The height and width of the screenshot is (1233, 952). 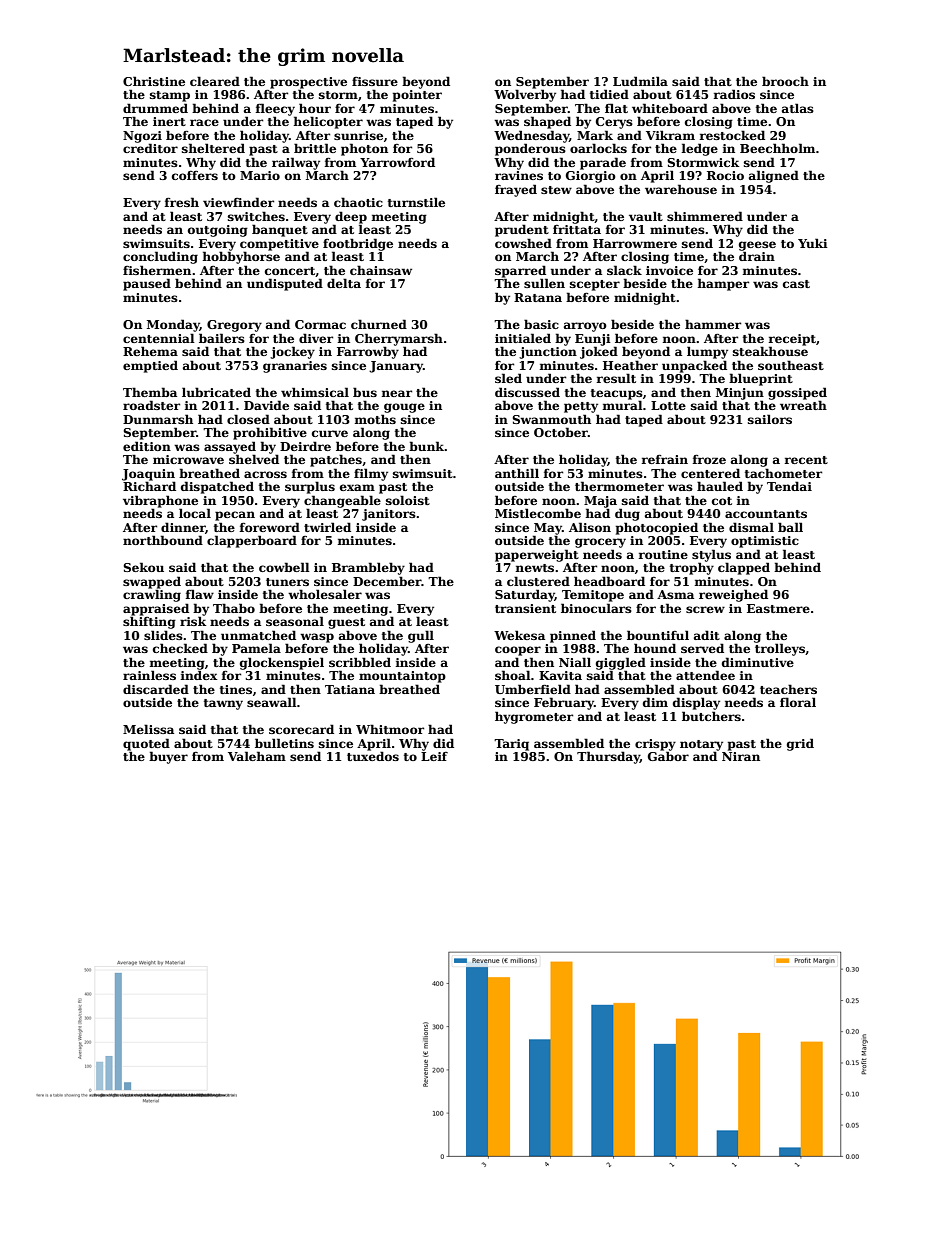 I want to click on warehouse, so click(x=681, y=189).
